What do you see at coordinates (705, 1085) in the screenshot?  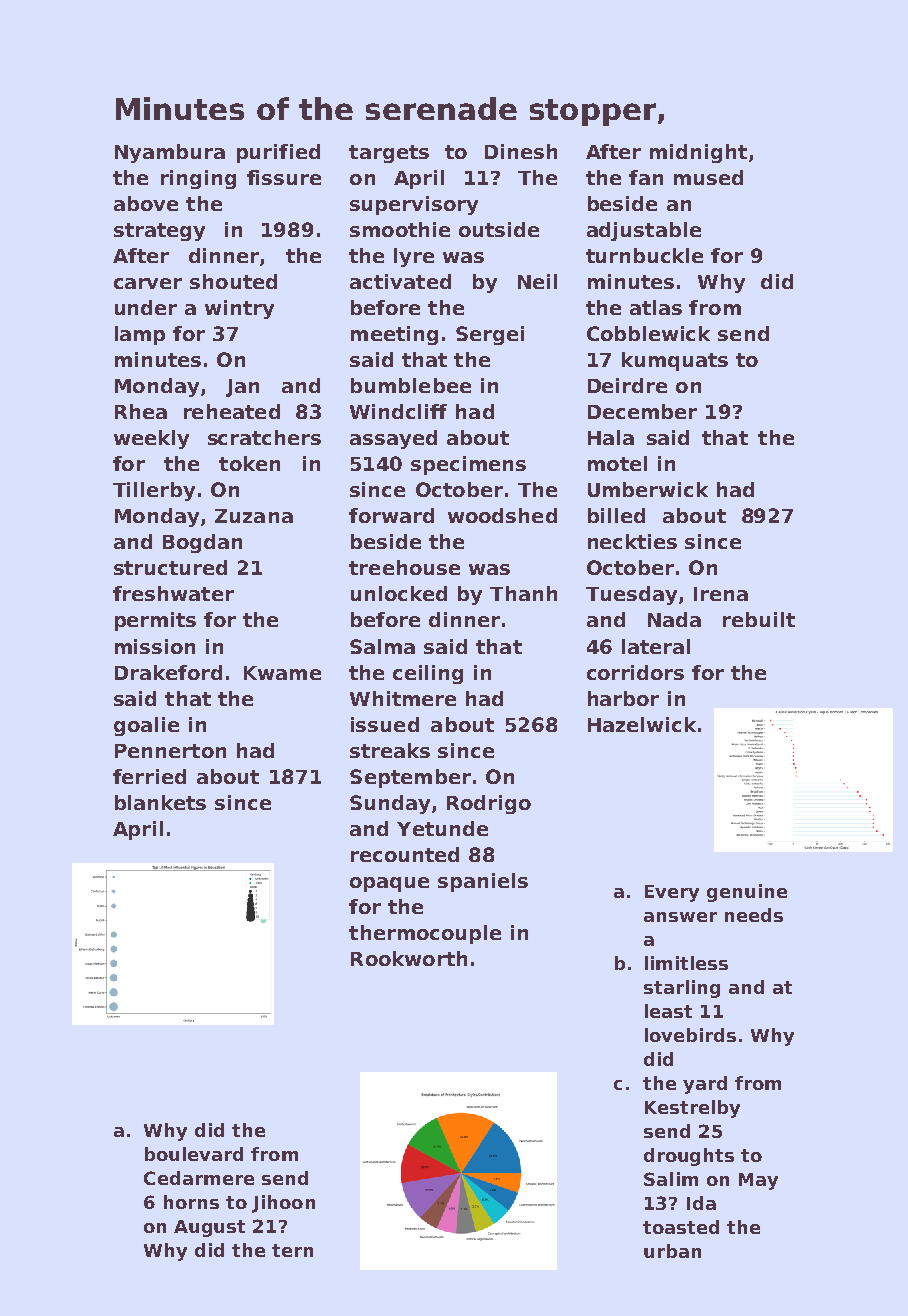 I see `yard` at bounding box center [705, 1085].
